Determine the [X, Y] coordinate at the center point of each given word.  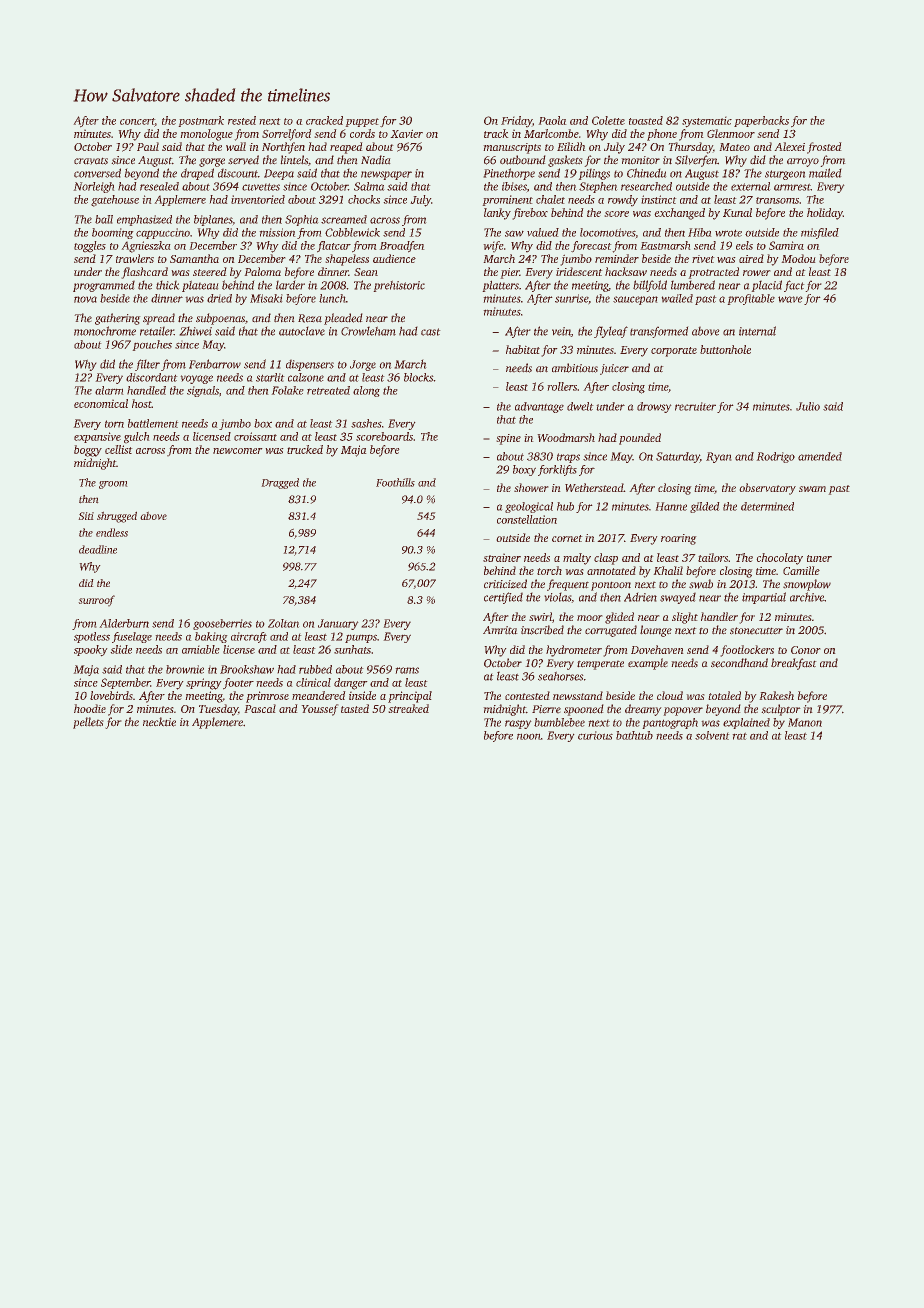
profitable [751, 299]
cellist [119, 449]
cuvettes [261, 187]
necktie [159, 722]
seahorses [561, 676]
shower [531, 487]
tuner [819, 558]
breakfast [794, 664]
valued [543, 232]
